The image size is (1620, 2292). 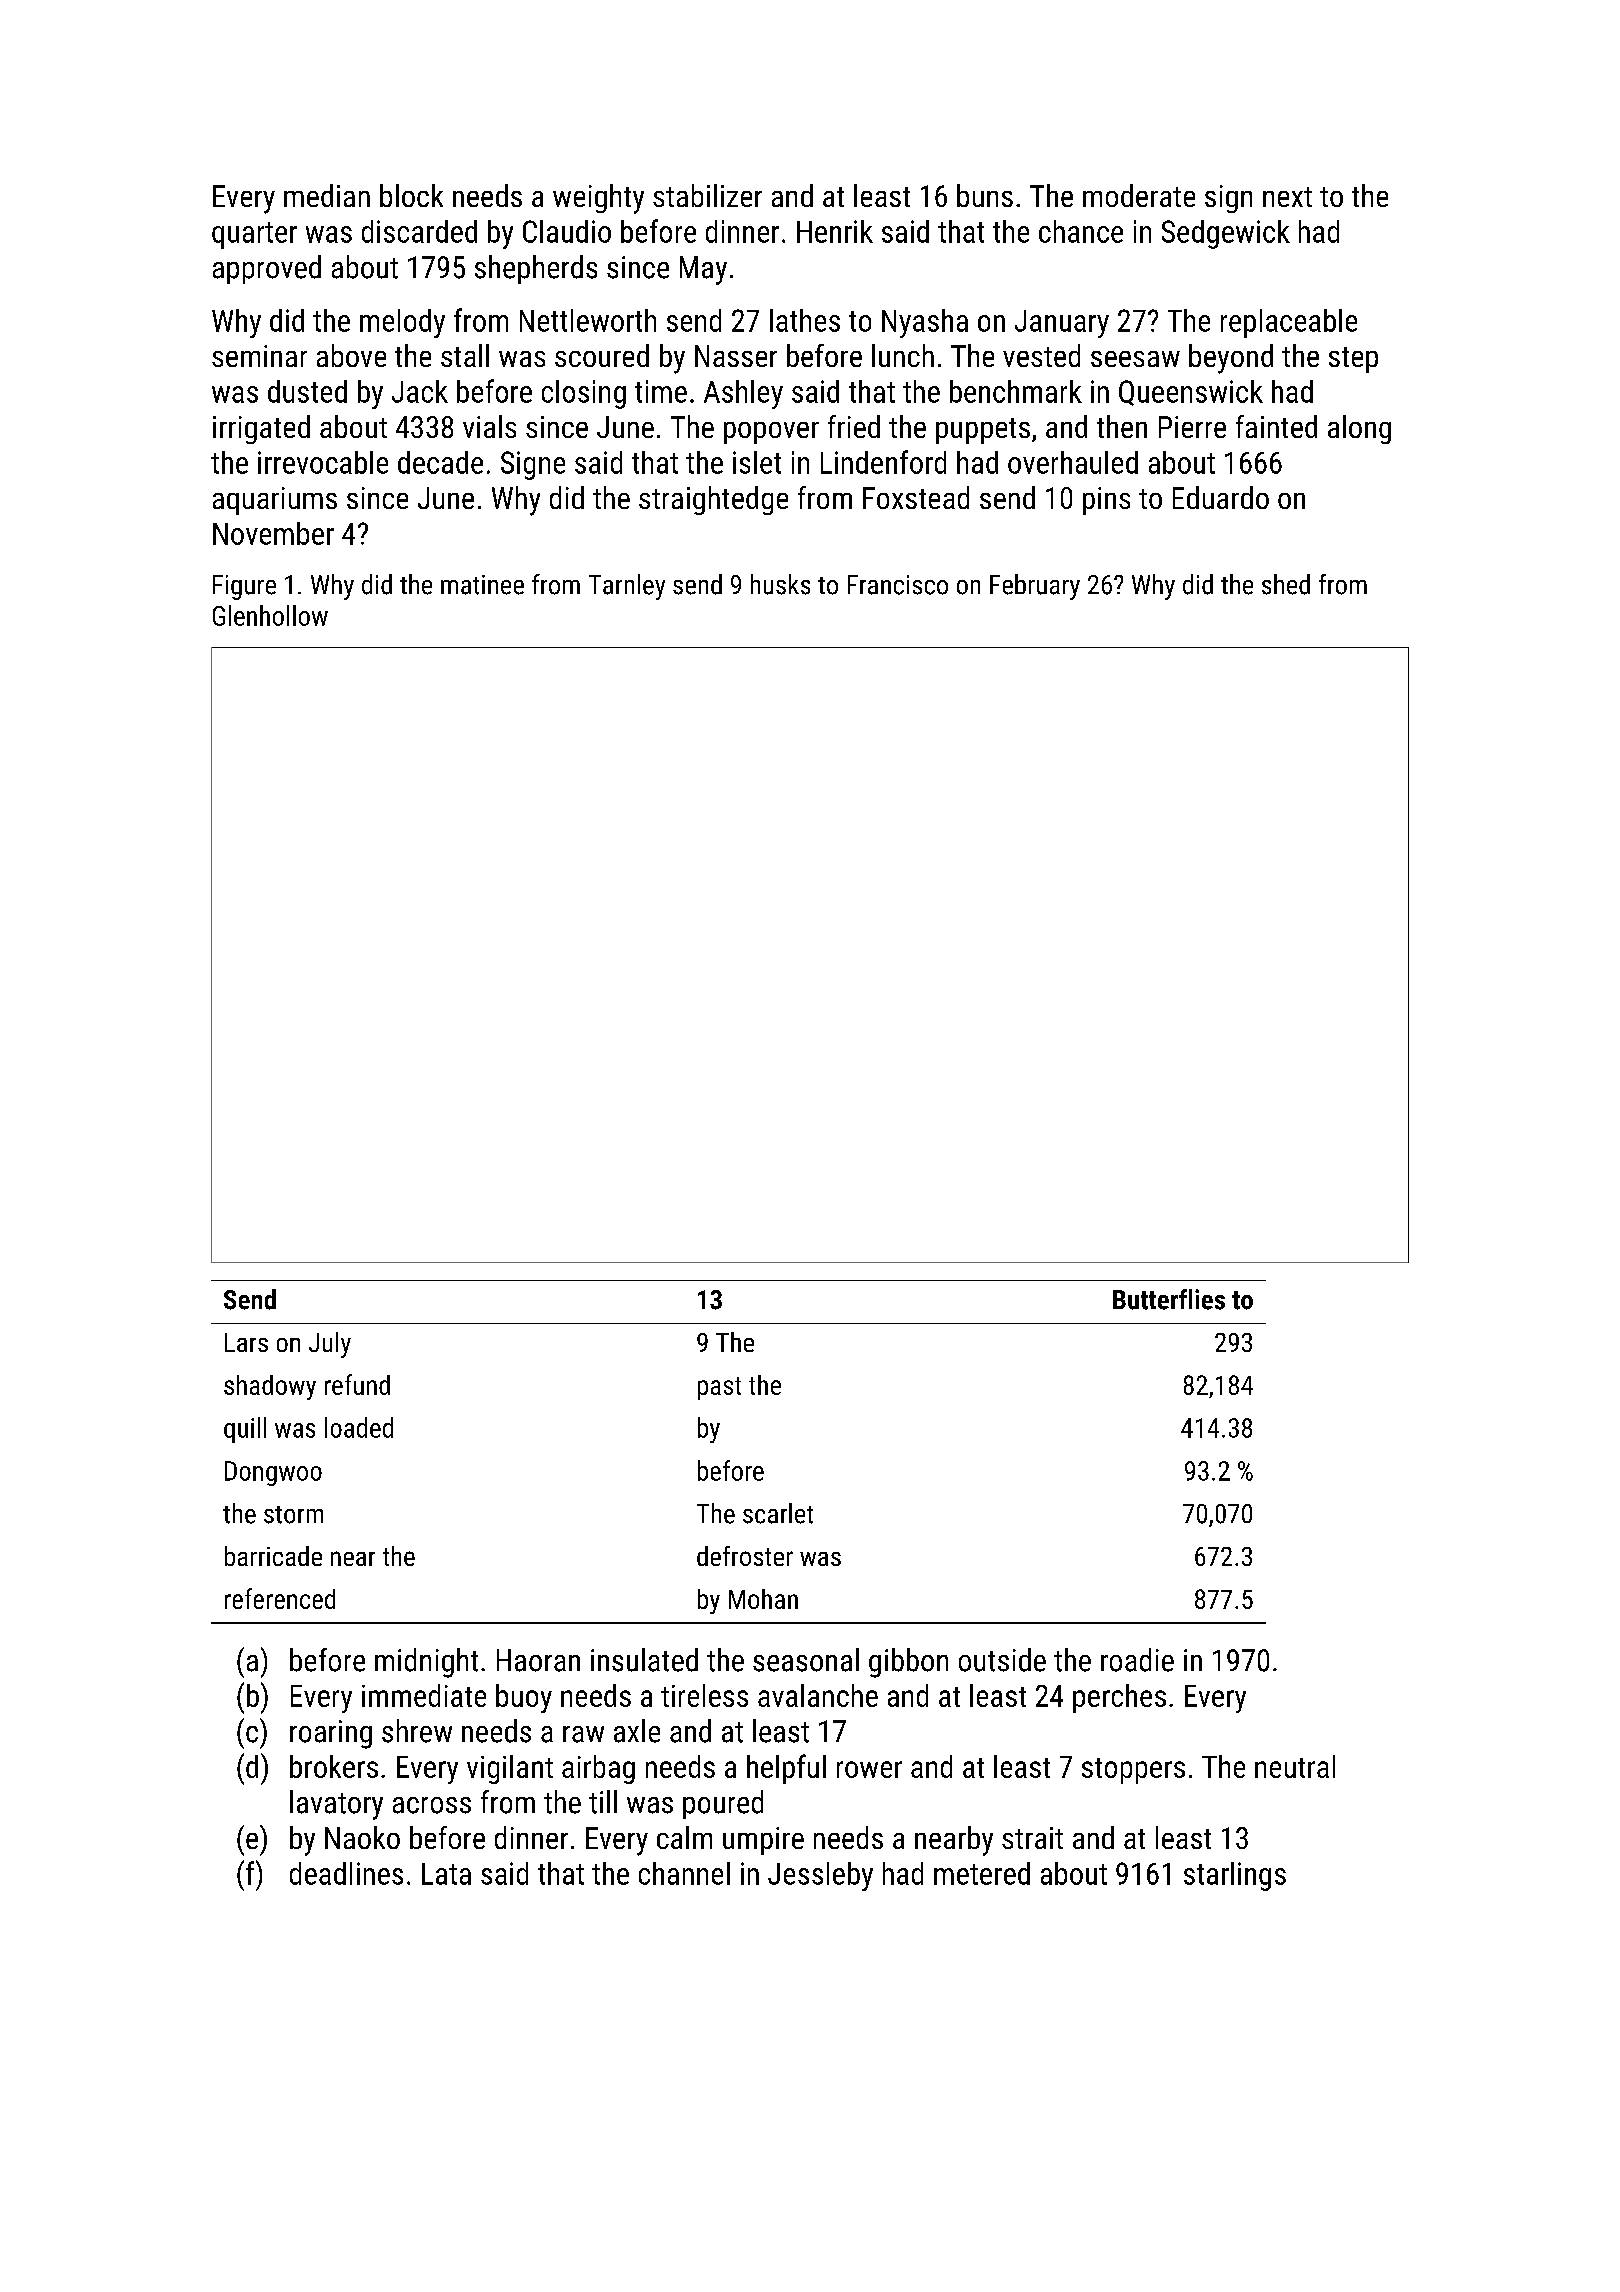 I want to click on Eduardo, so click(x=1221, y=497).
